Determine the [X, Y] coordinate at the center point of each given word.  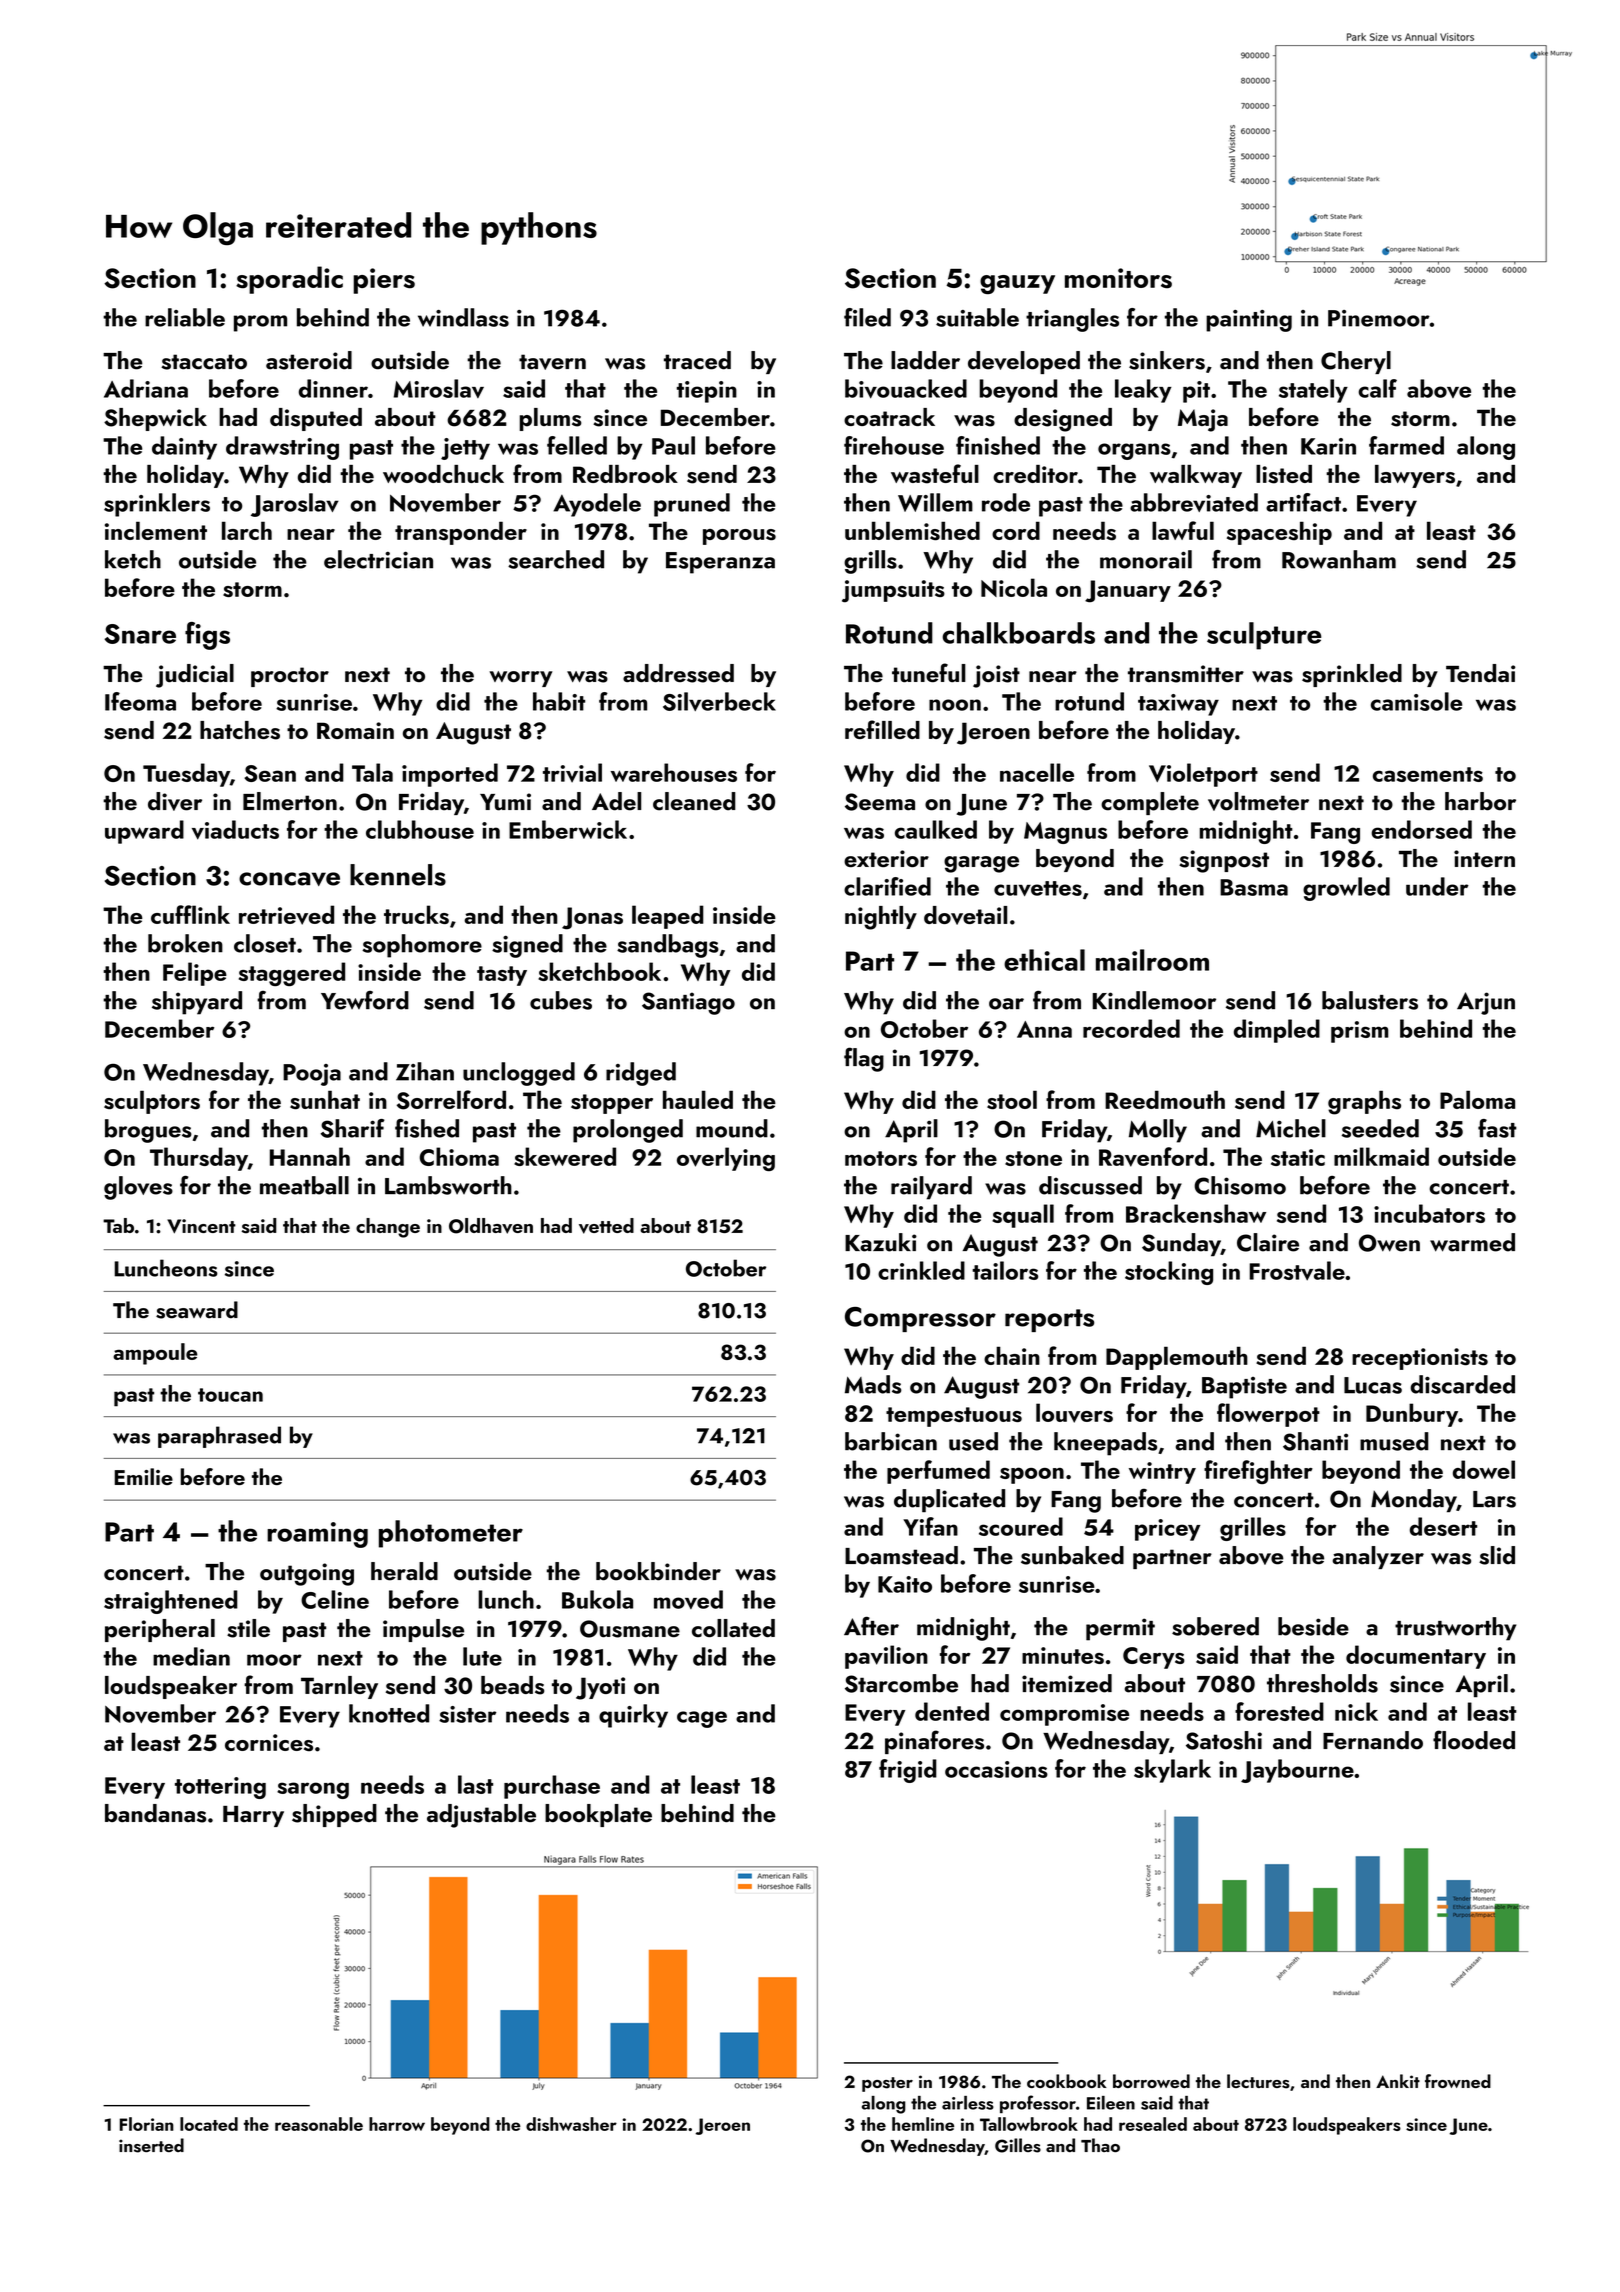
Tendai [1480, 673]
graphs [1364, 1102]
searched [556, 559]
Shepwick [155, 419]
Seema [880, 802]
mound [732, 1128]
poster [887, 2084]
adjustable [481, 1816]
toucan [230, 1395]
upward [144, 832]
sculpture [1264, 636]
